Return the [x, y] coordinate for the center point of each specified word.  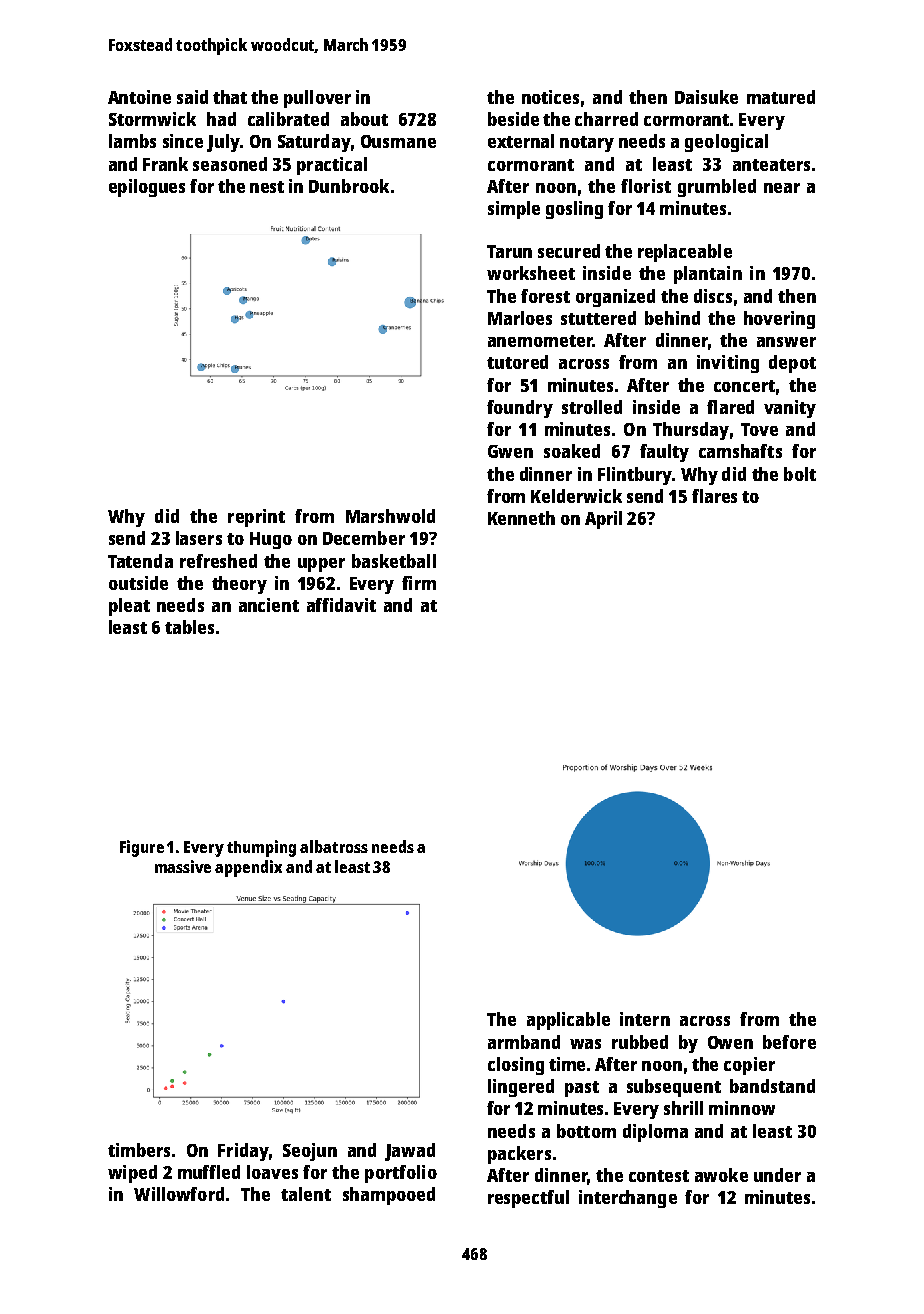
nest [267, 187]
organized [615, 298]
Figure [142, 848]
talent [306, 1194]
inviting [728, 364]
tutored [517, 362]
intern [645, 1019]
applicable [568, 1021]
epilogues [147, 188]
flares [714, 496]
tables [189, 627]
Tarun [509, 251]
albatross [334, 846]
